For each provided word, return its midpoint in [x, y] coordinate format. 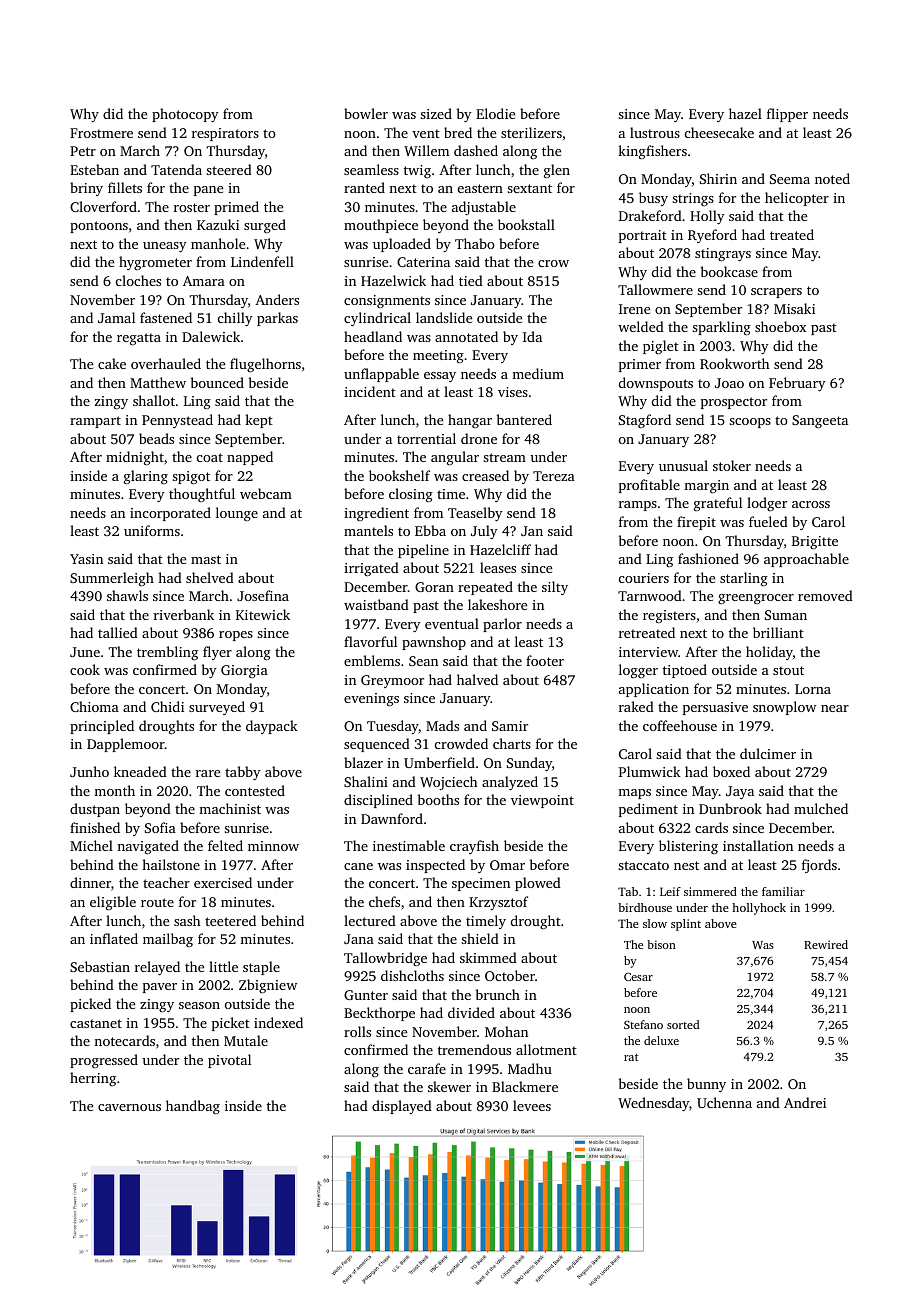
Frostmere [101, 133]
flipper [787, 115]
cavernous [129, 1107]
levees [532, 1105]
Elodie [495, 113]
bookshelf [399, 475]
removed [825, 595]
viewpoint [542, 801]
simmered [710, 891]
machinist [230, 808]
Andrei [805, 1102]
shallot [154, 400]
